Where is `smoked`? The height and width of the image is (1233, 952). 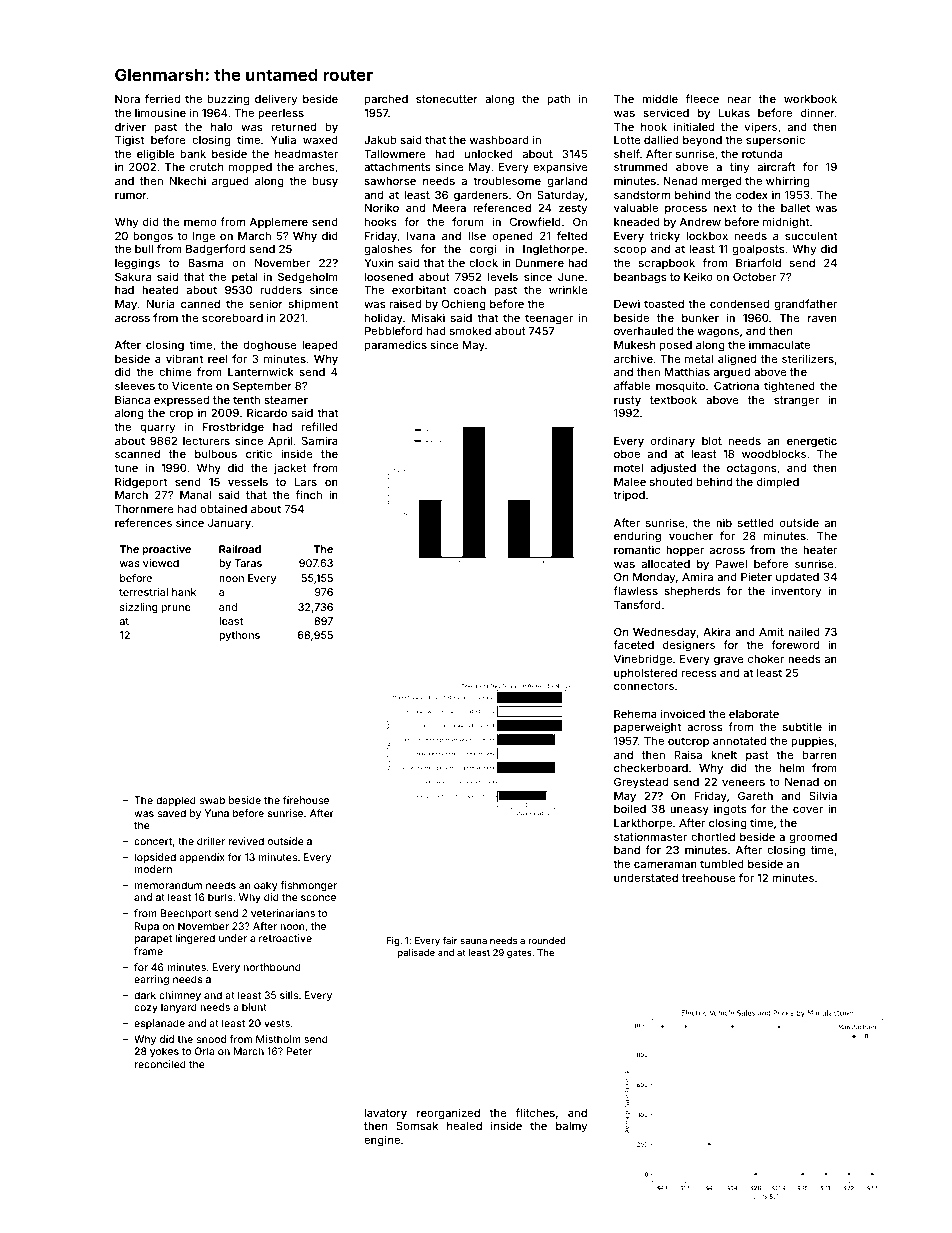
smoked is located at coordinates (470, 331).
